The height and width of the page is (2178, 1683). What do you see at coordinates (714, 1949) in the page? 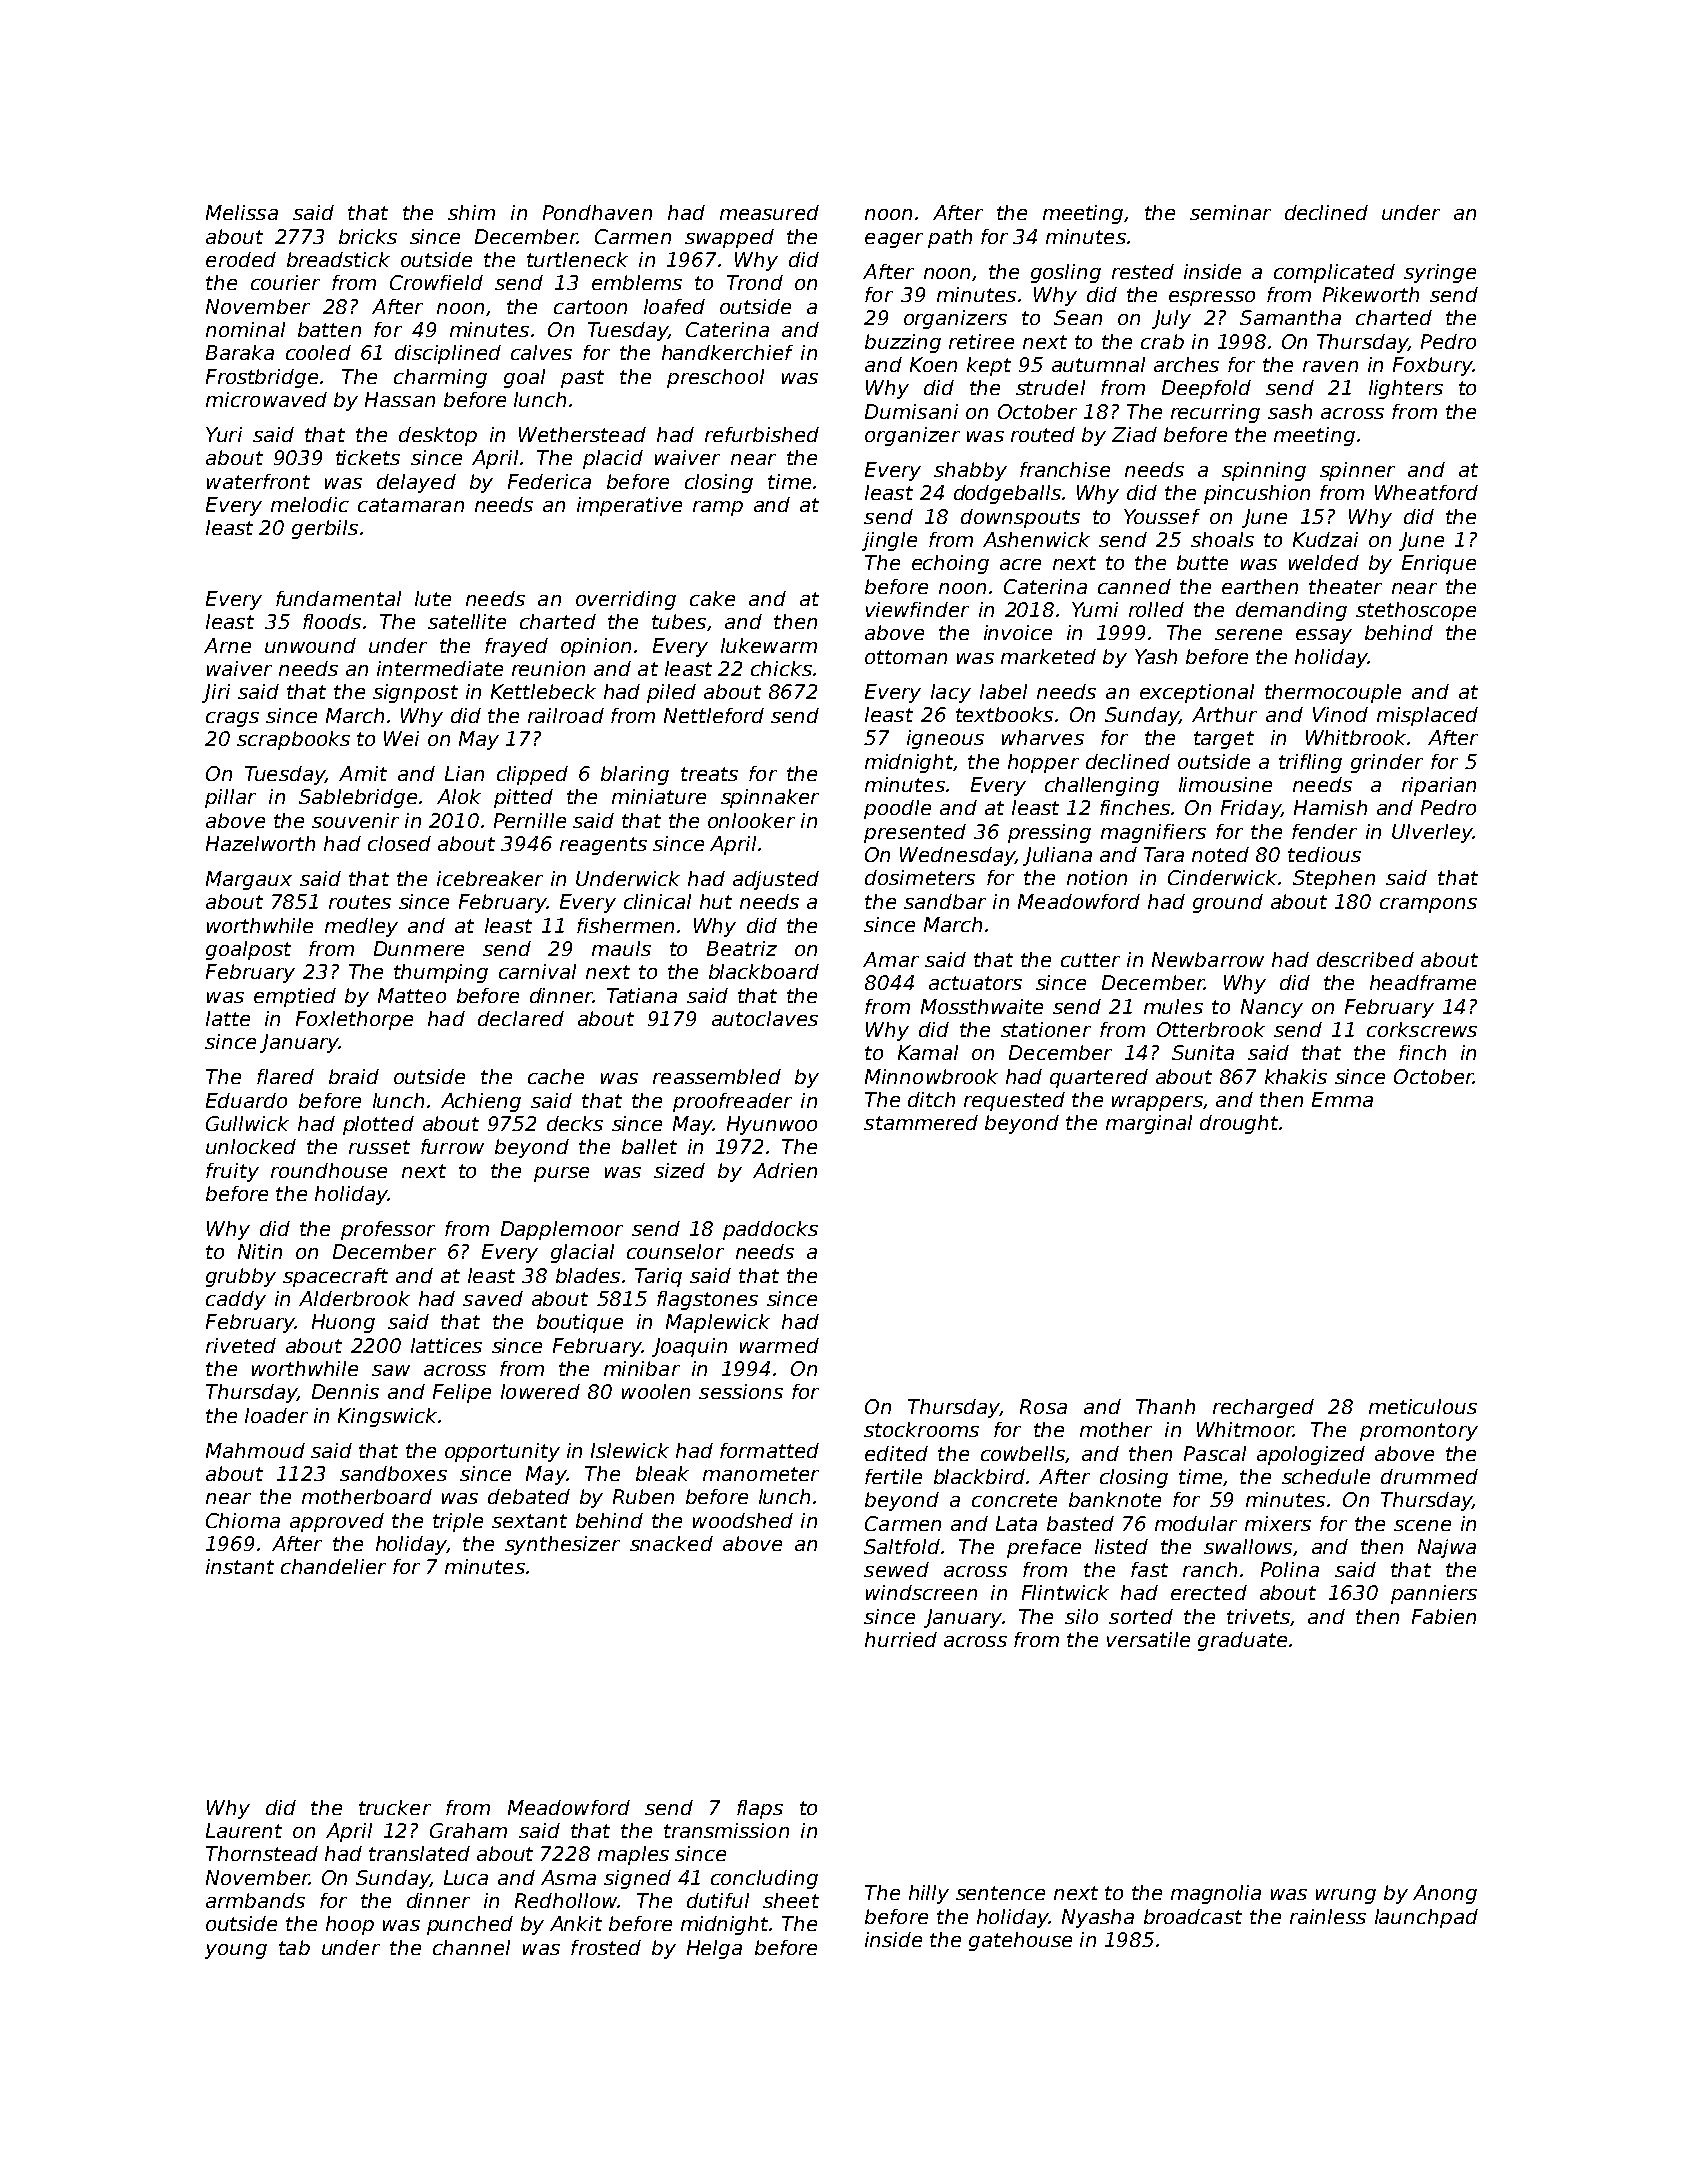
I see `Helga` at bounding box center [714, 1949].
